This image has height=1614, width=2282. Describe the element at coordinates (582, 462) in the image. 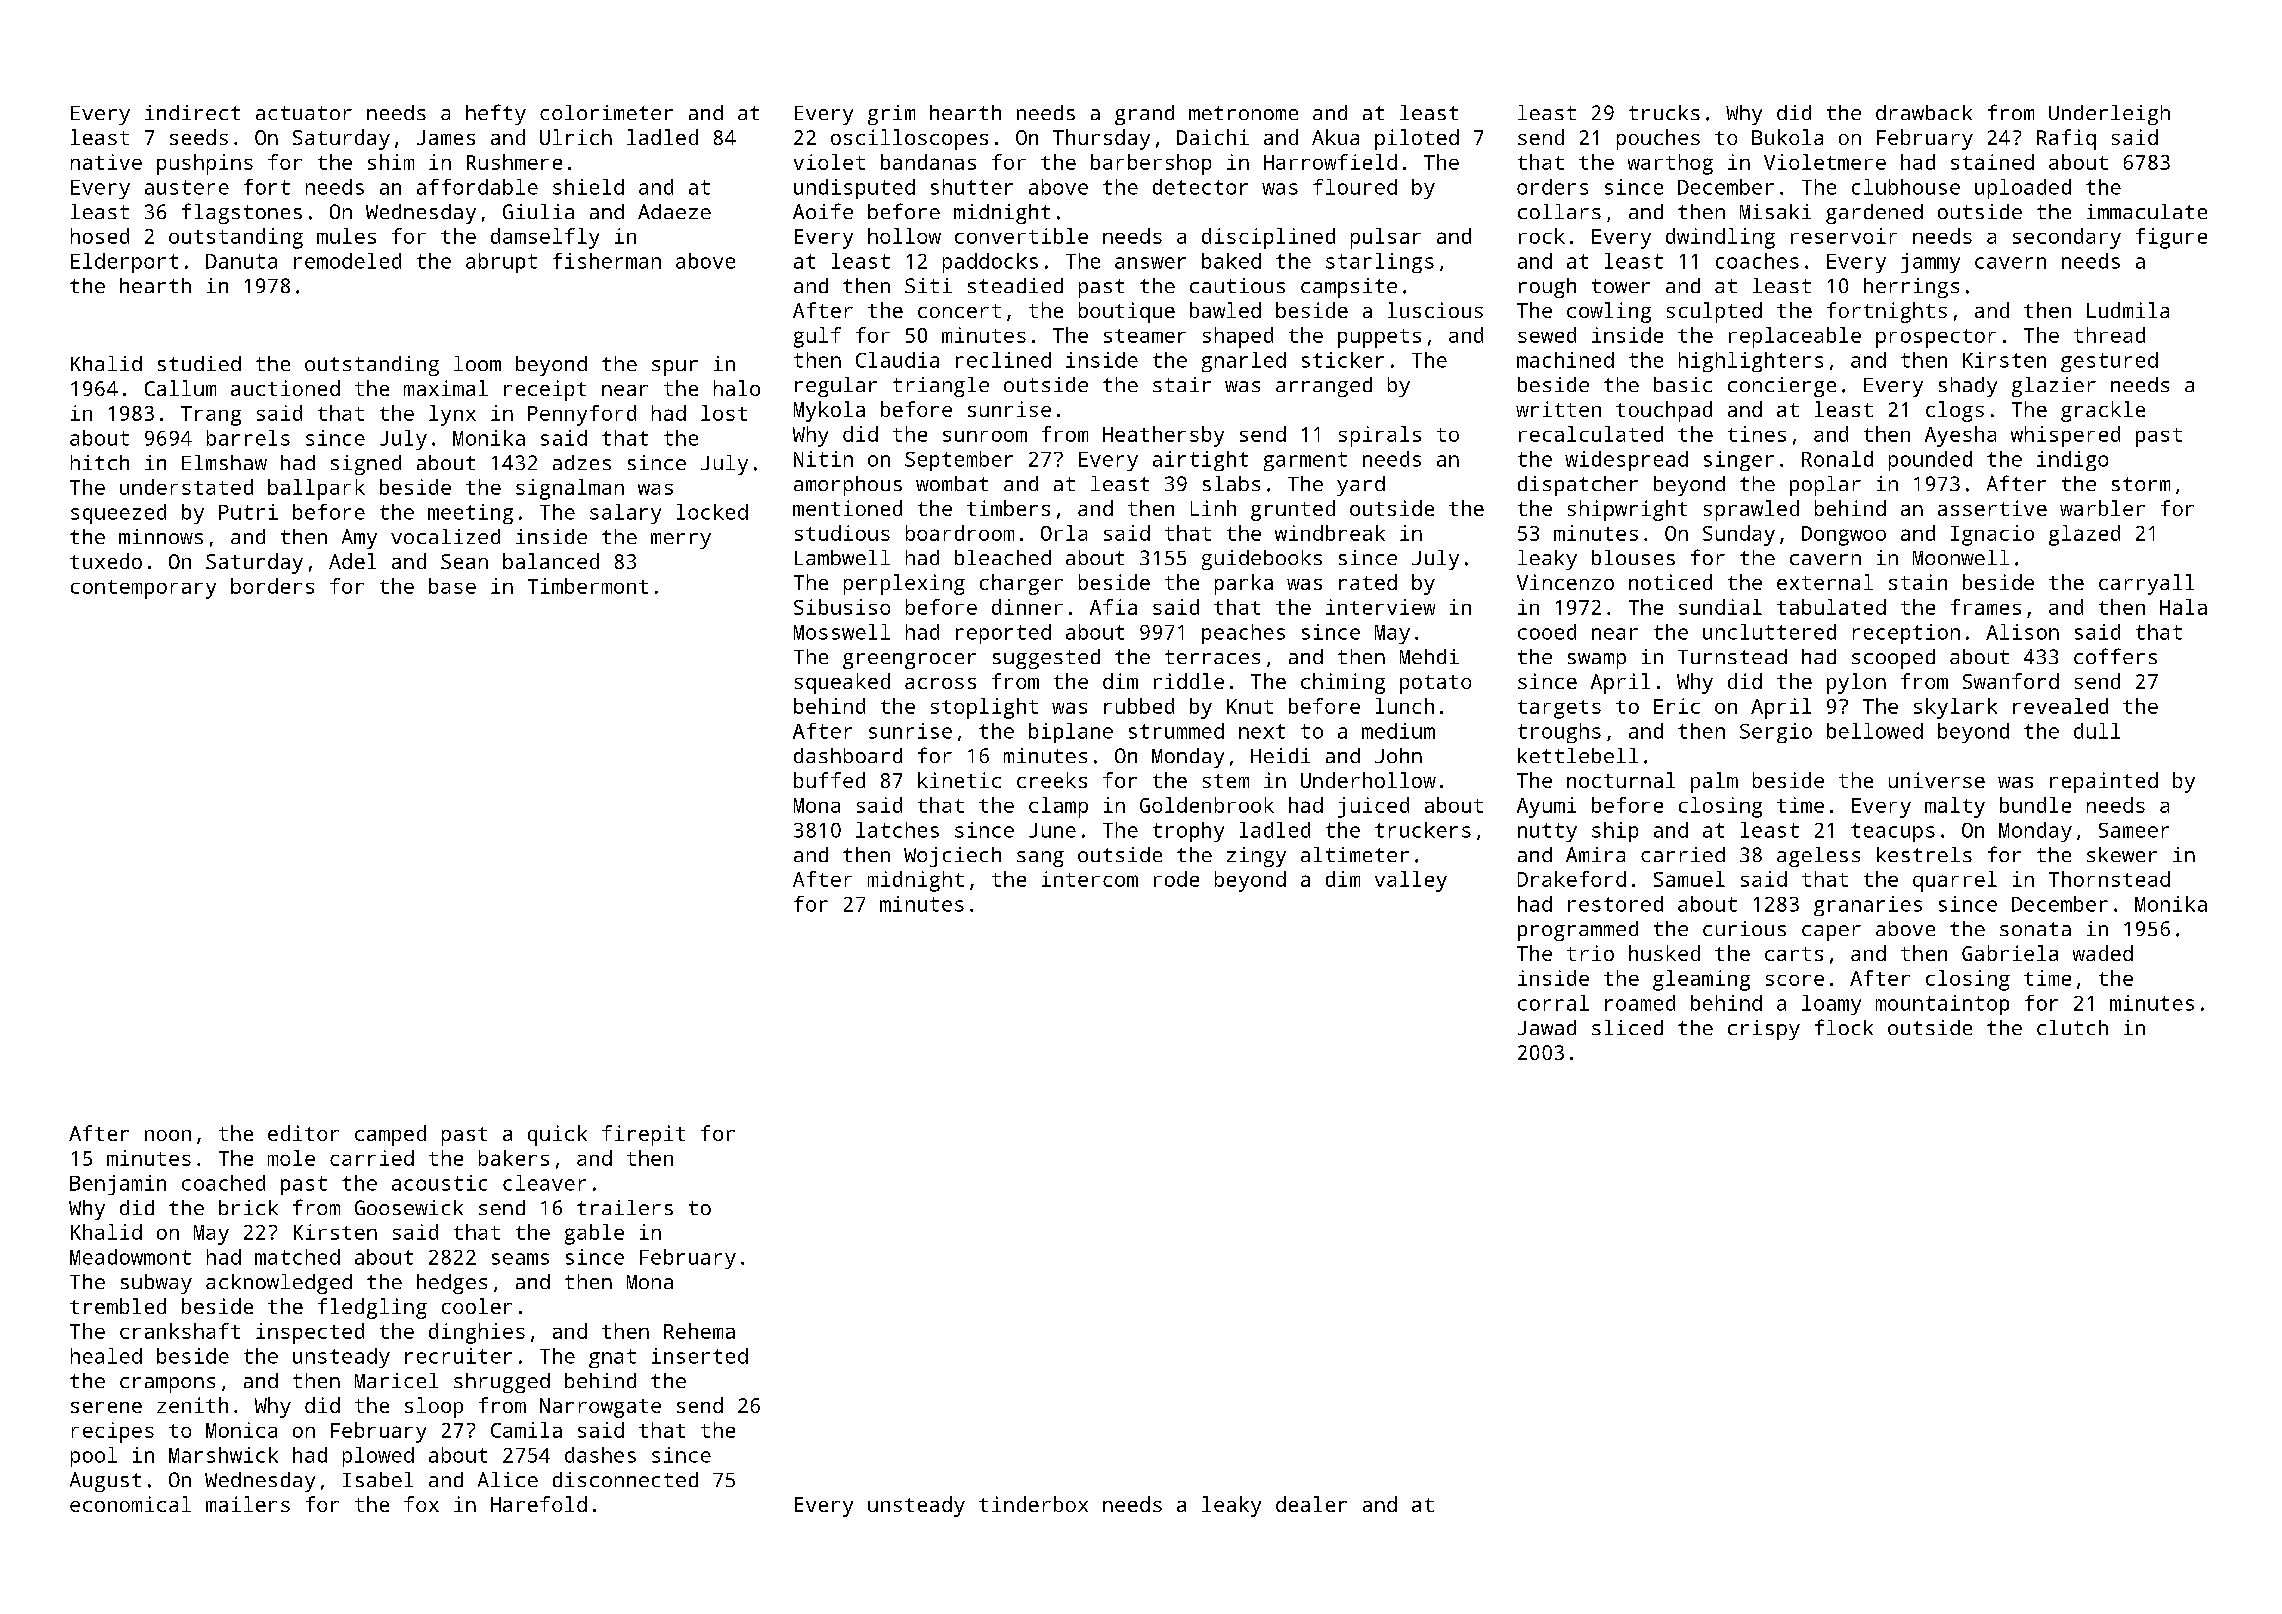

I see `adzes` at that location.
